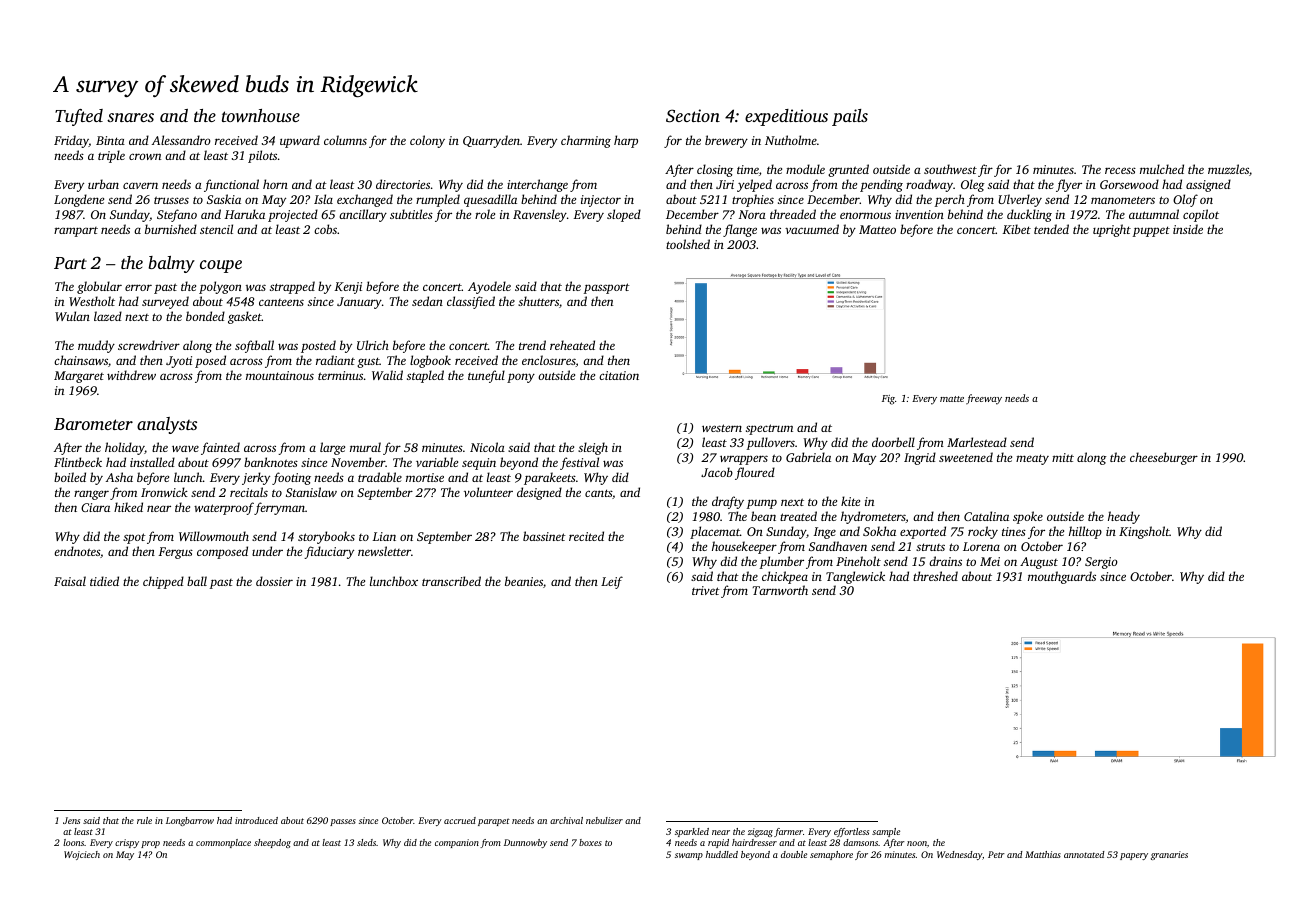 The image size is (1308, 924). I want to click on pails, so click(850, 117).
